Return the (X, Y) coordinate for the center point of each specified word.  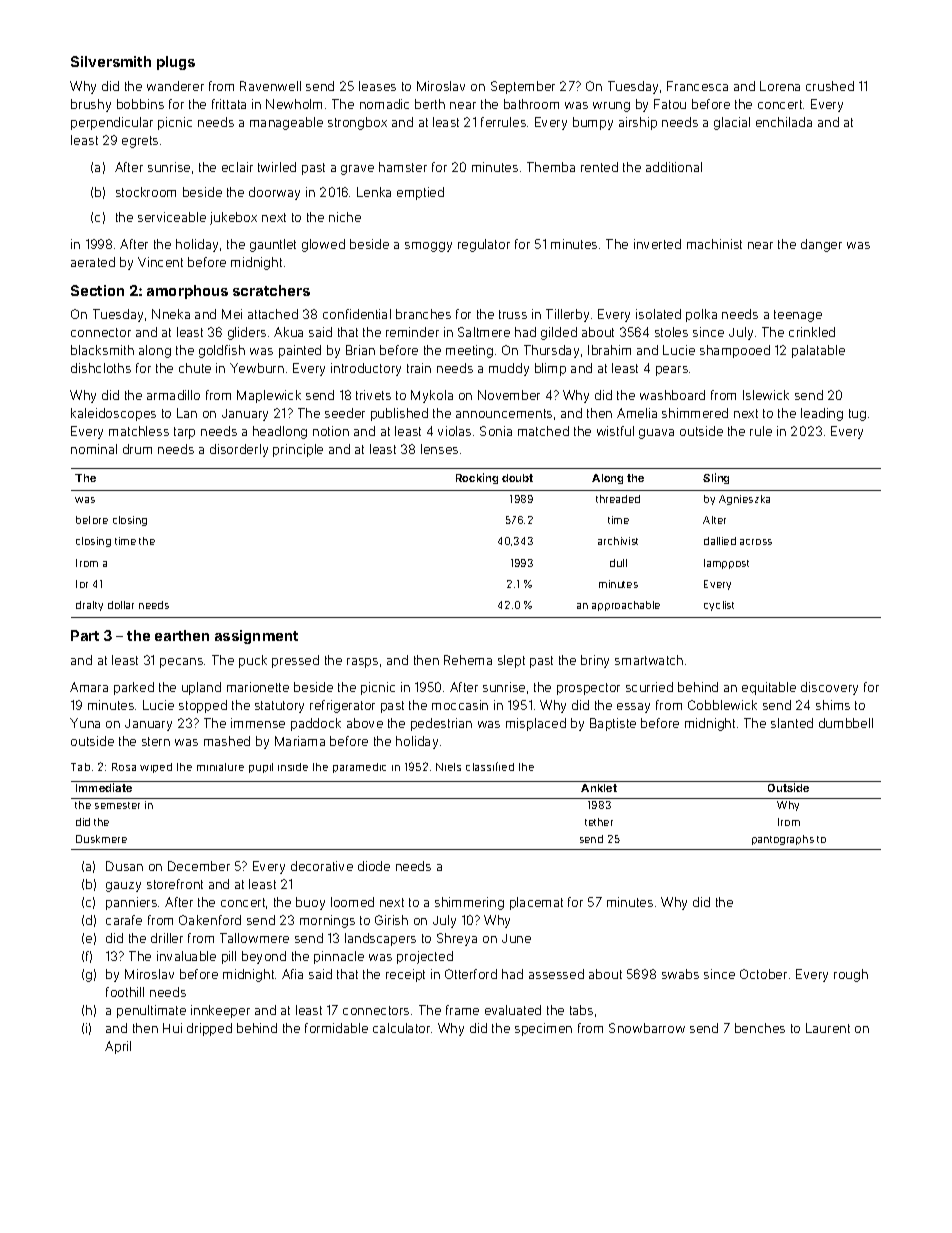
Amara (89, 687)
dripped (209, 1029)
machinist (714, 244)
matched (543, 431)
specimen (543, 1029)
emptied (420, 193)
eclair (237, 167)
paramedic (359, 768)
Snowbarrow (647, 1028)
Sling (716, 478)
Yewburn (257, 368)
